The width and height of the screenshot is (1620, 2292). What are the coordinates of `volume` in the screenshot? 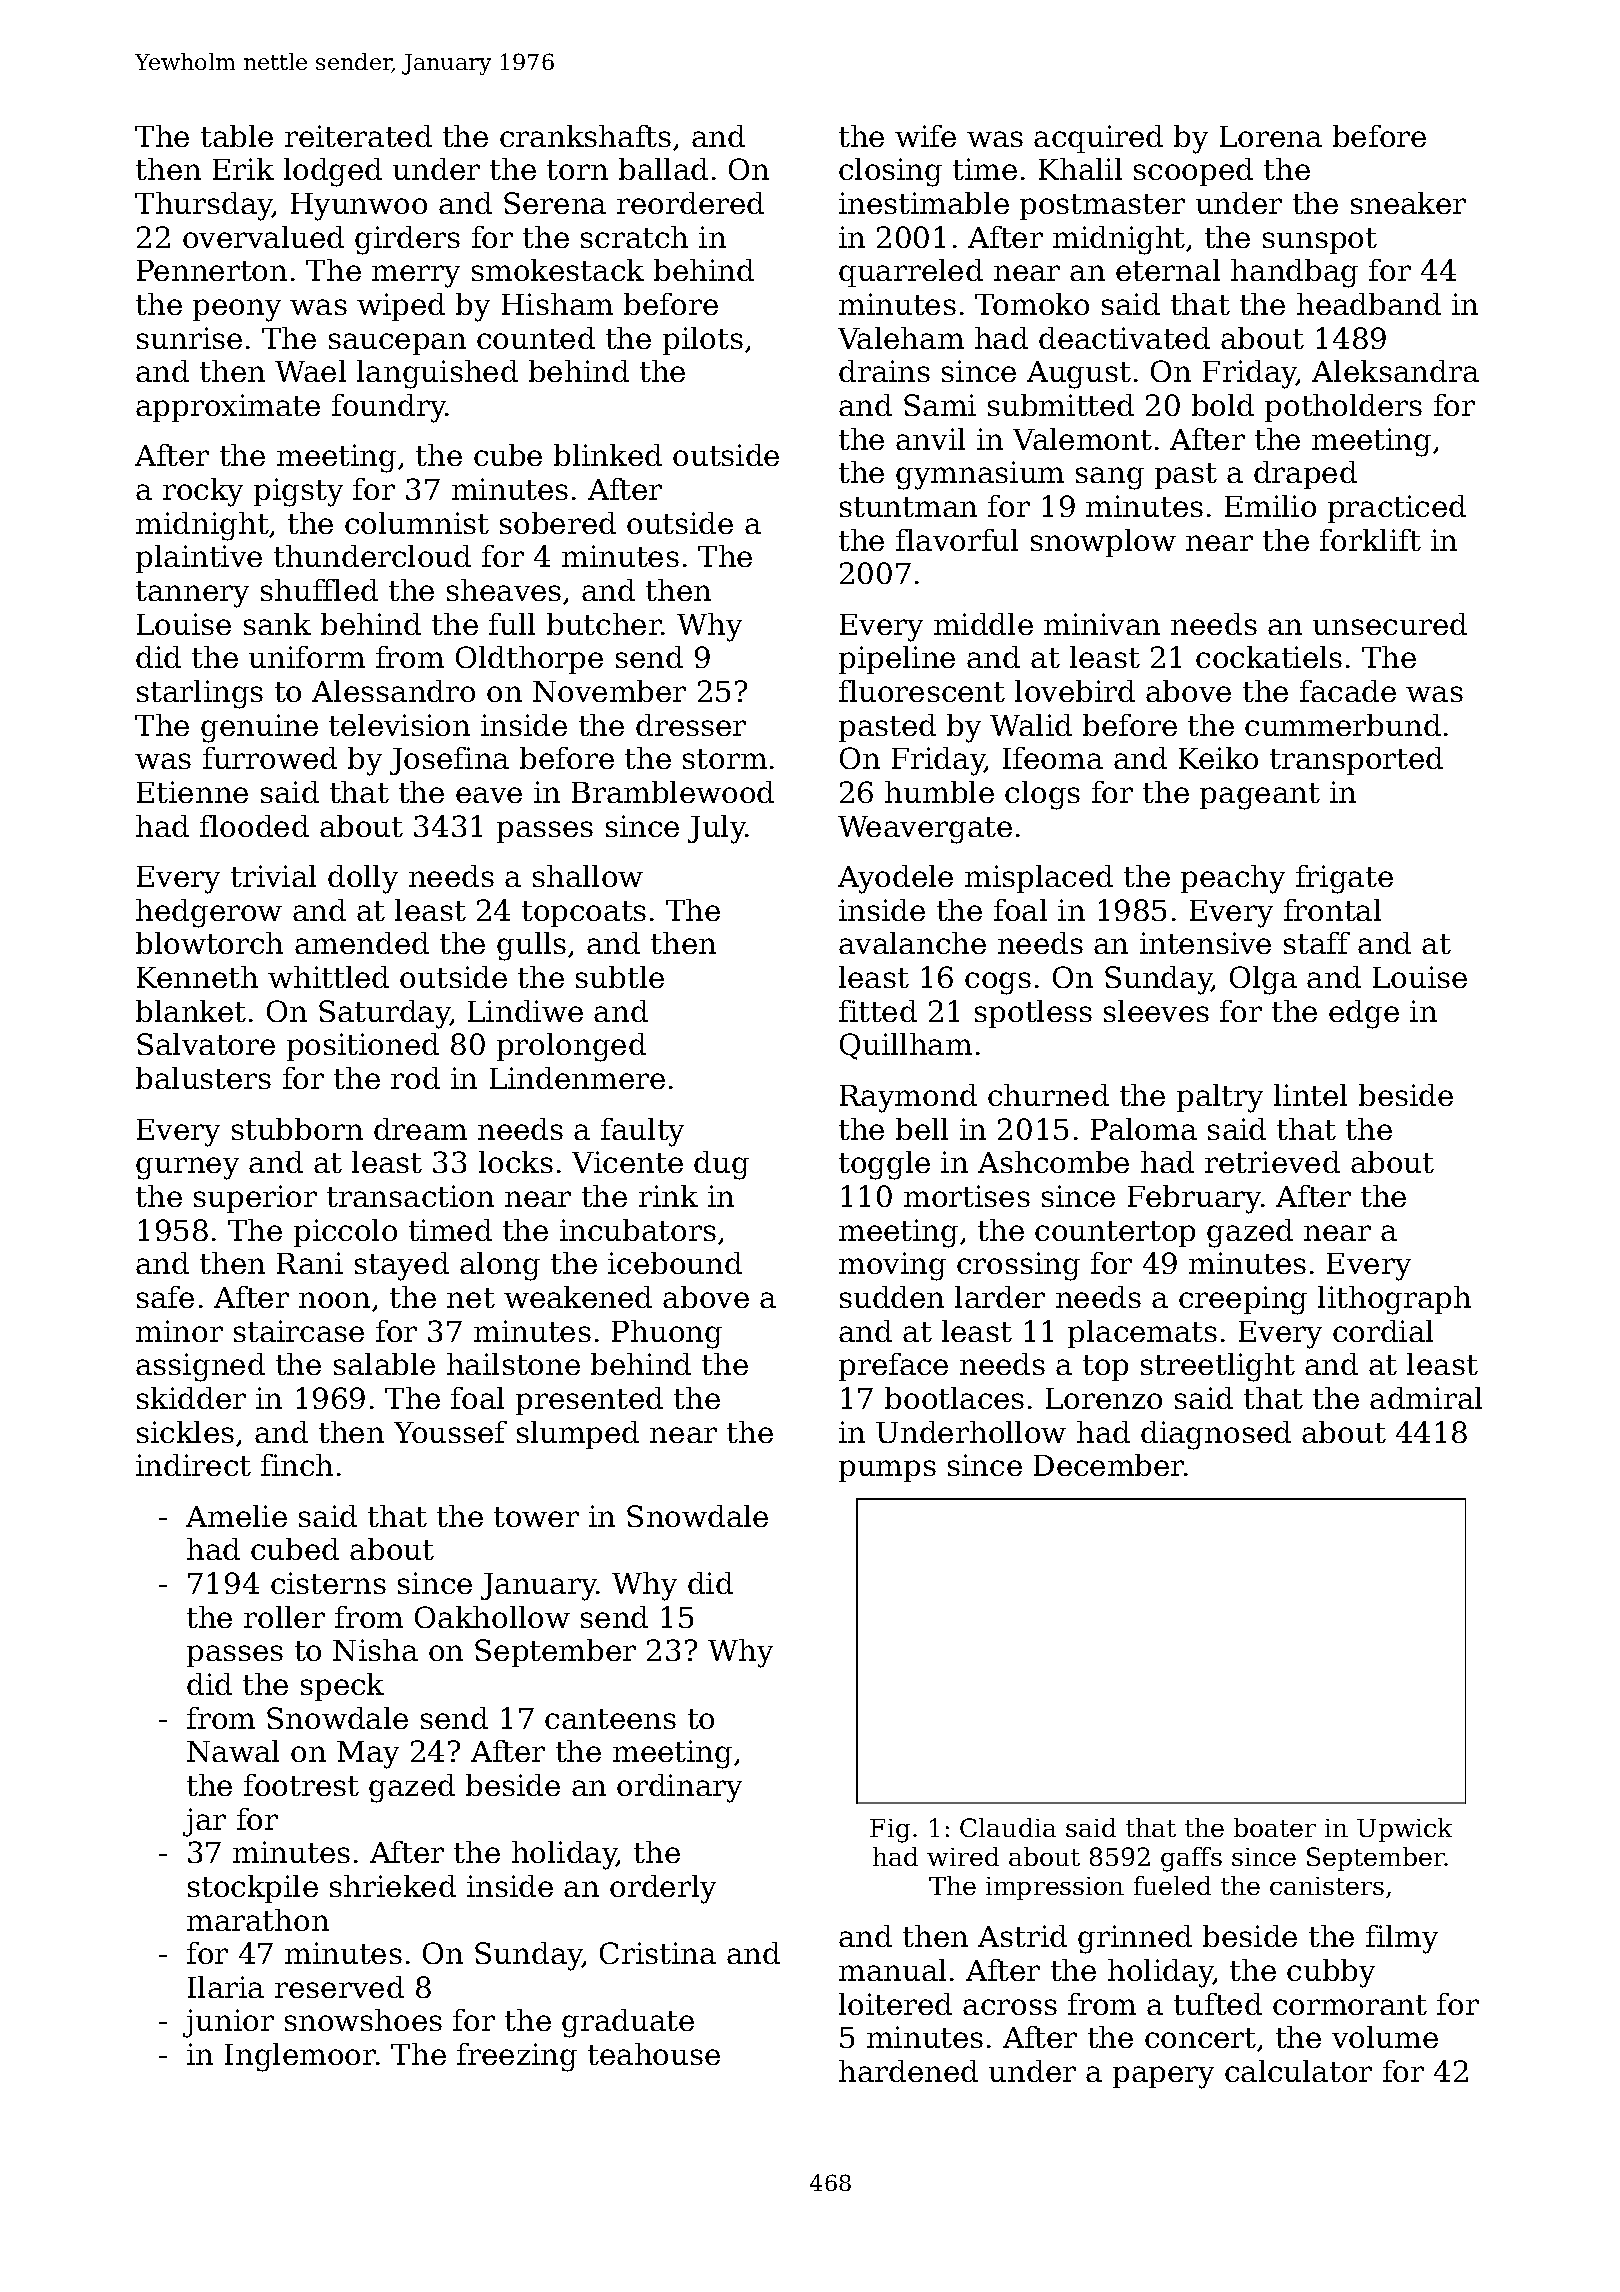 It's located at (1385, 2037).
